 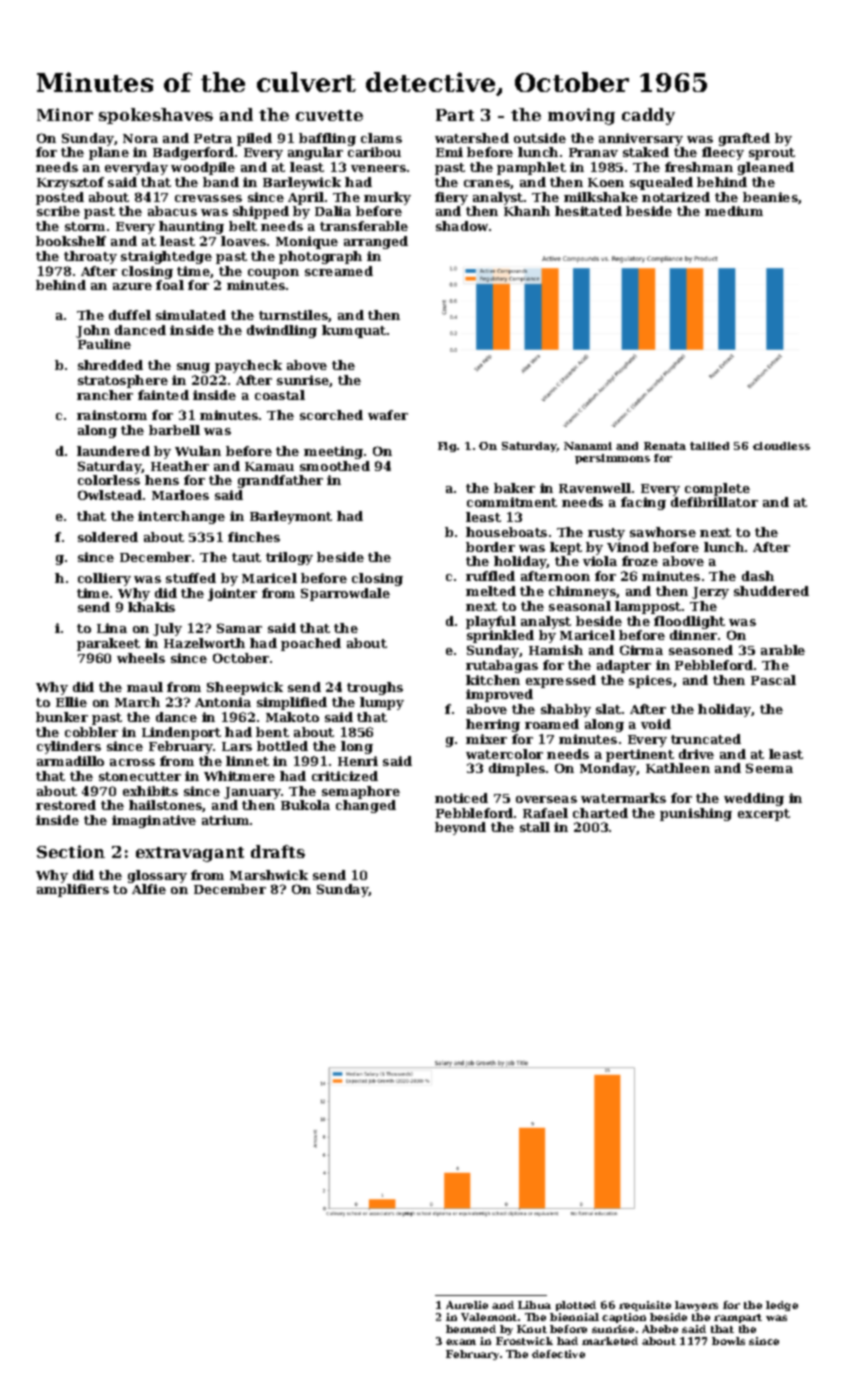 What do you see at coordinates (269, 875) in the image?
I see `Marshwick` at bounding box center [269, 875].
